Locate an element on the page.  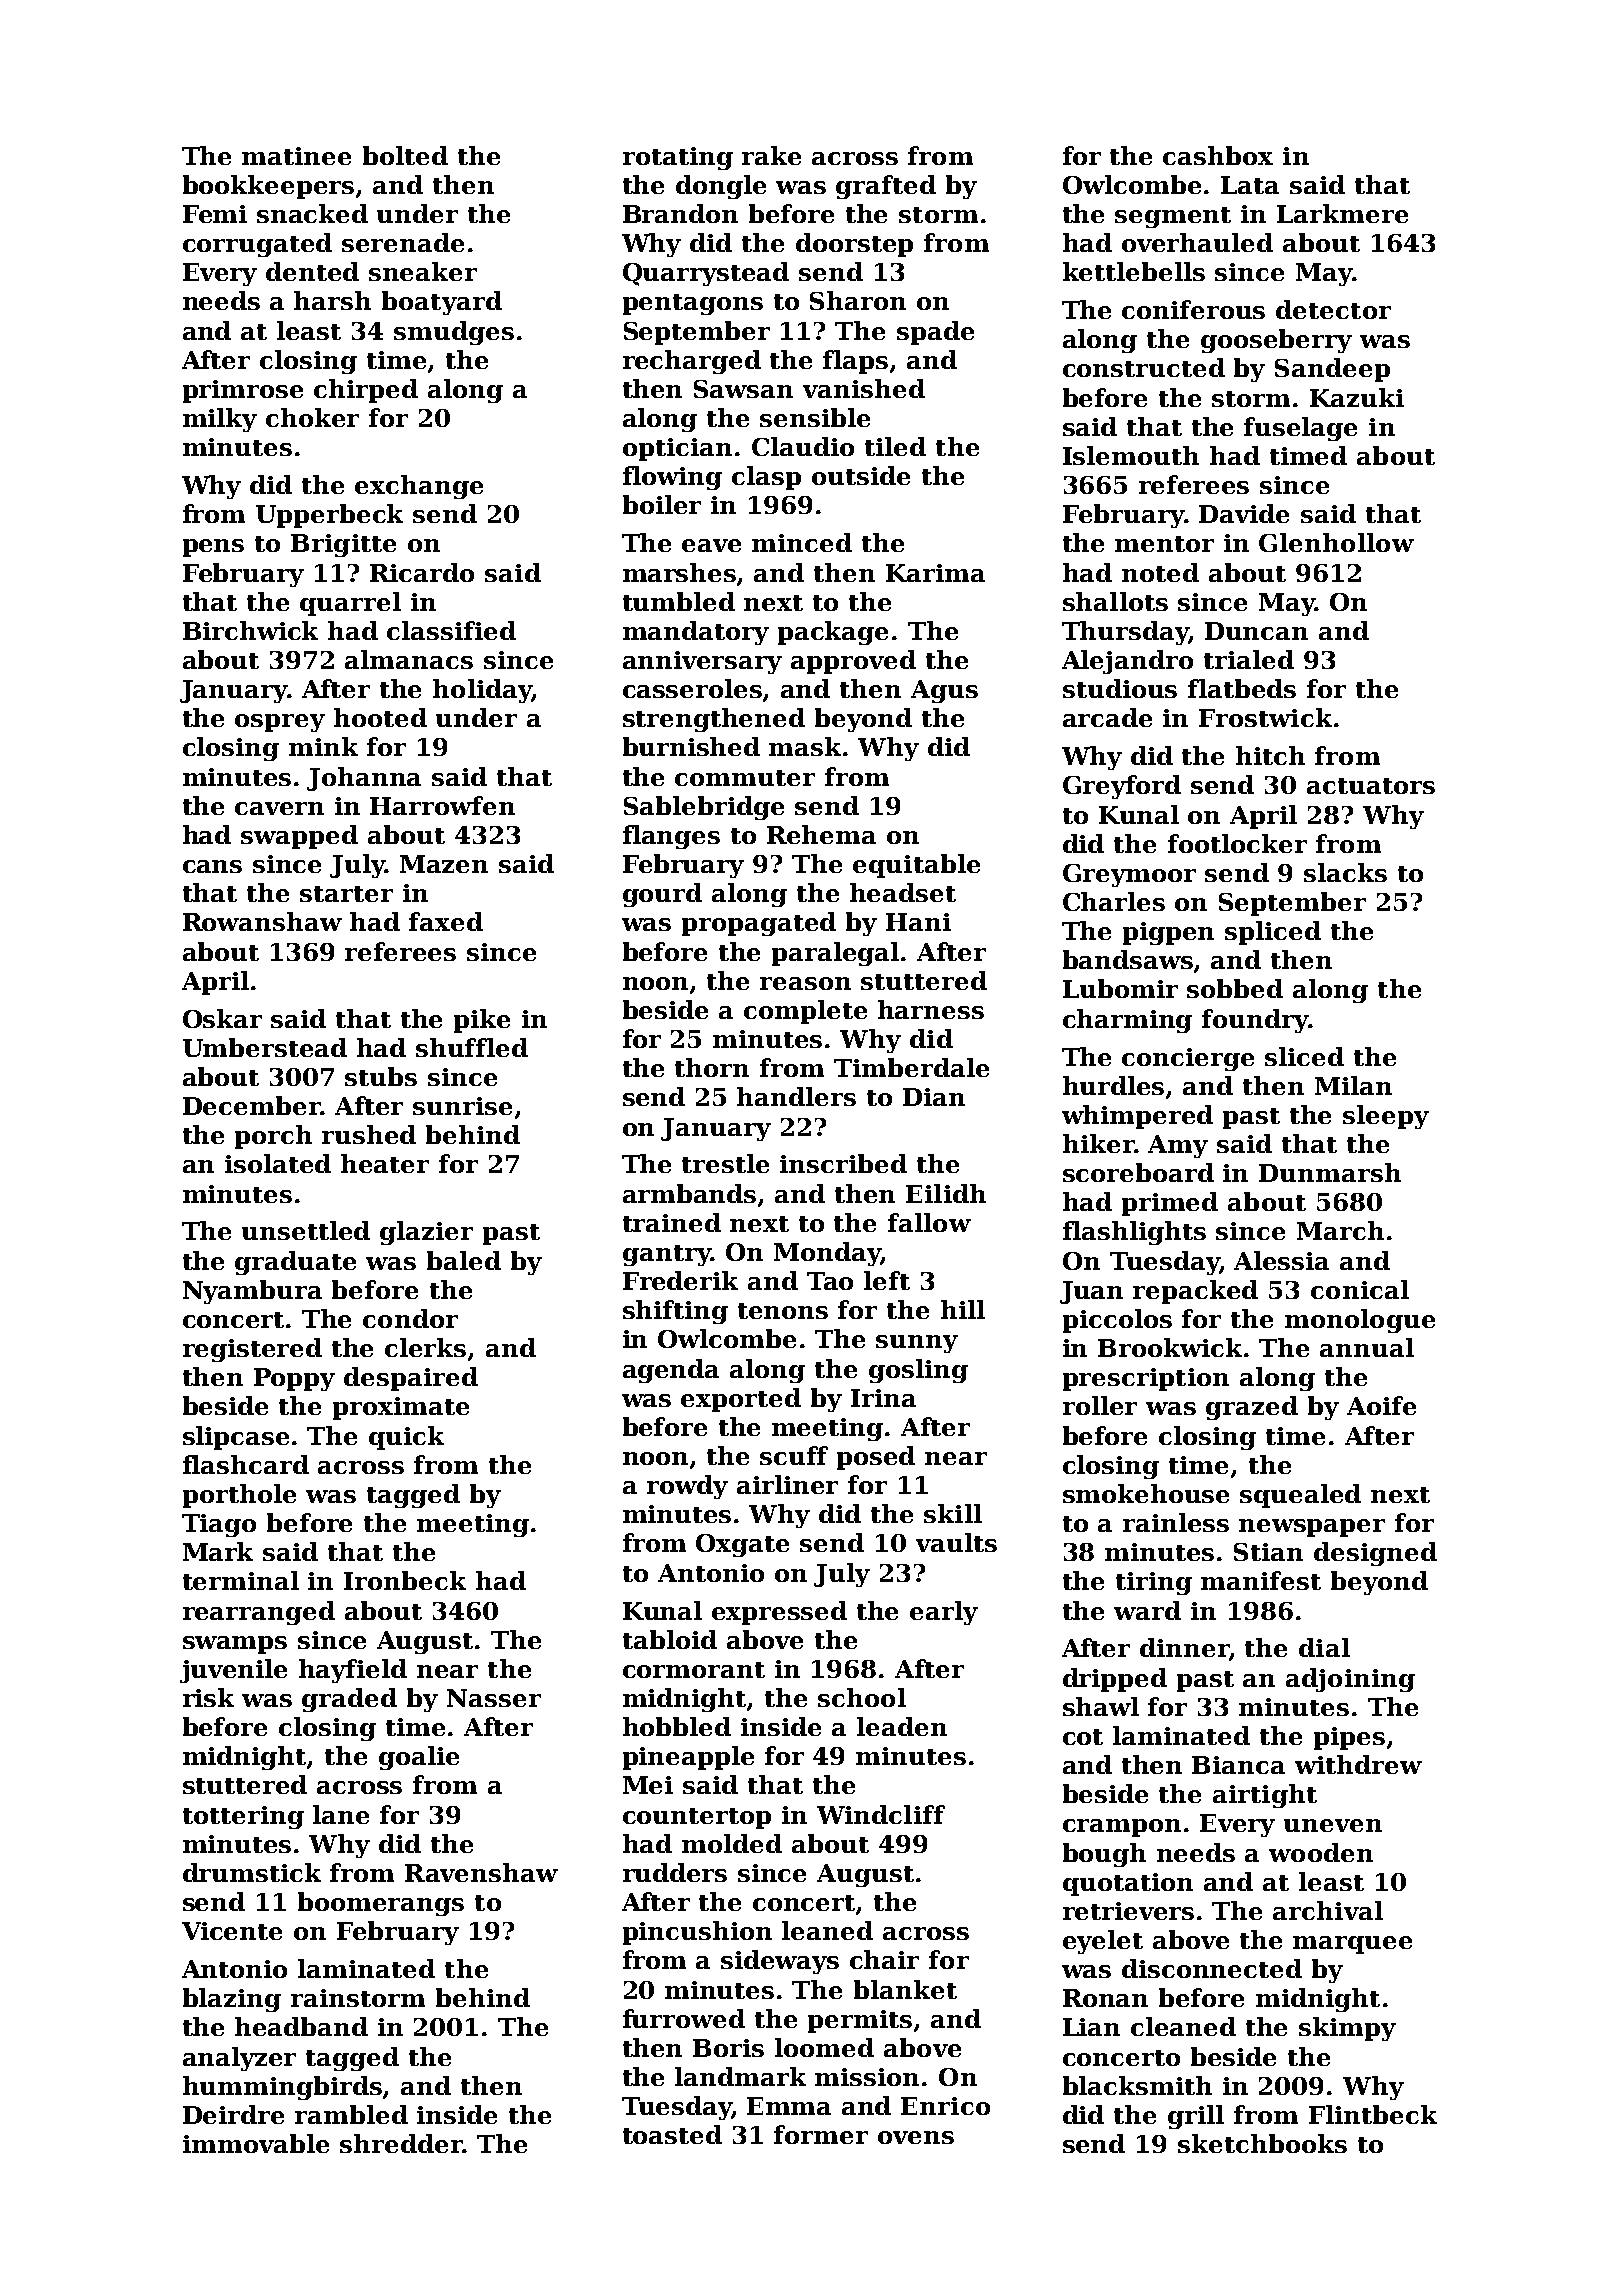
studious is located at coordinates (1120, 688).
